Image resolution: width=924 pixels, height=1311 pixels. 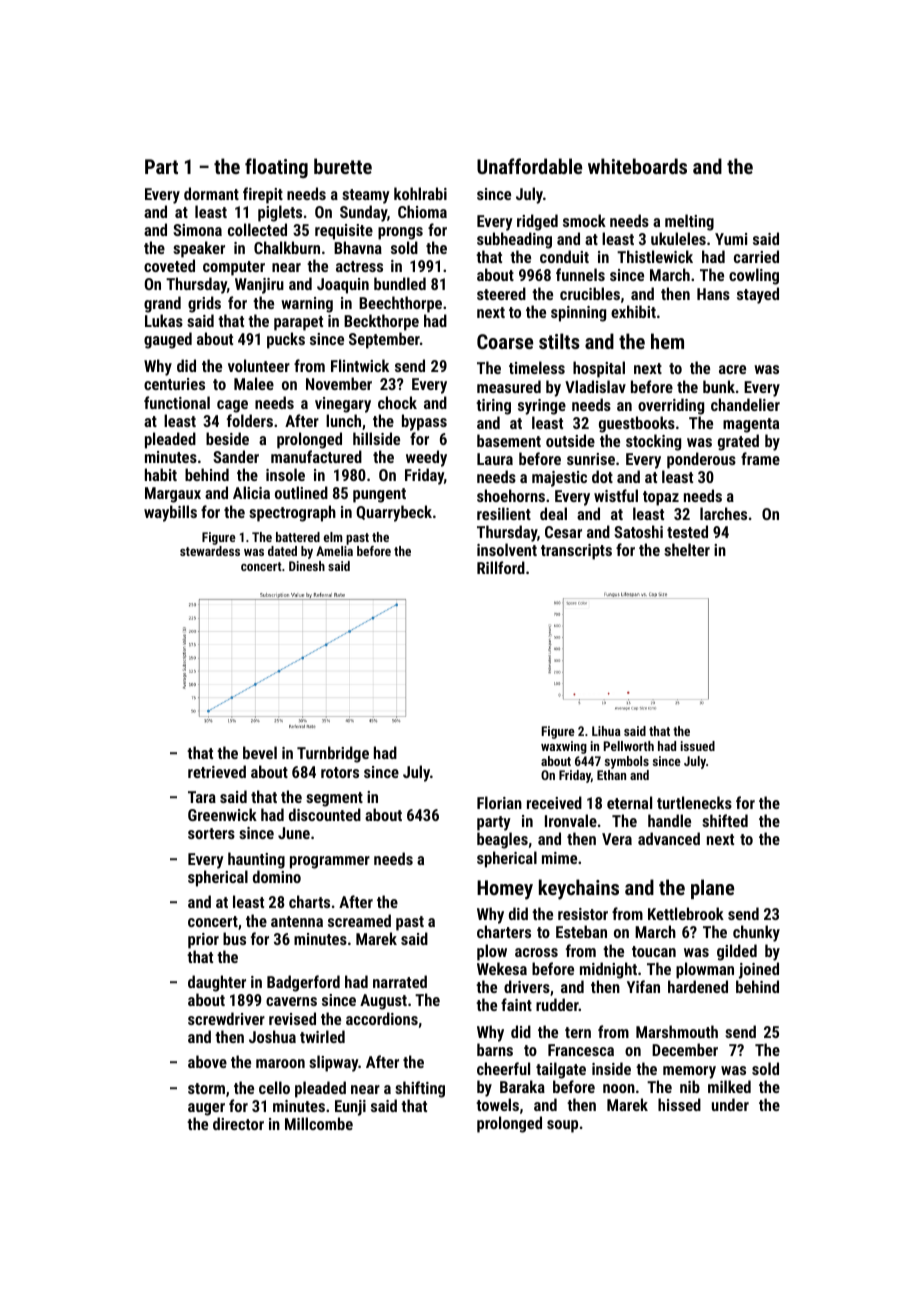 What do you see at coordinates (282, 551) in the page?
I see `dated` at bounding box center [282, 551].
